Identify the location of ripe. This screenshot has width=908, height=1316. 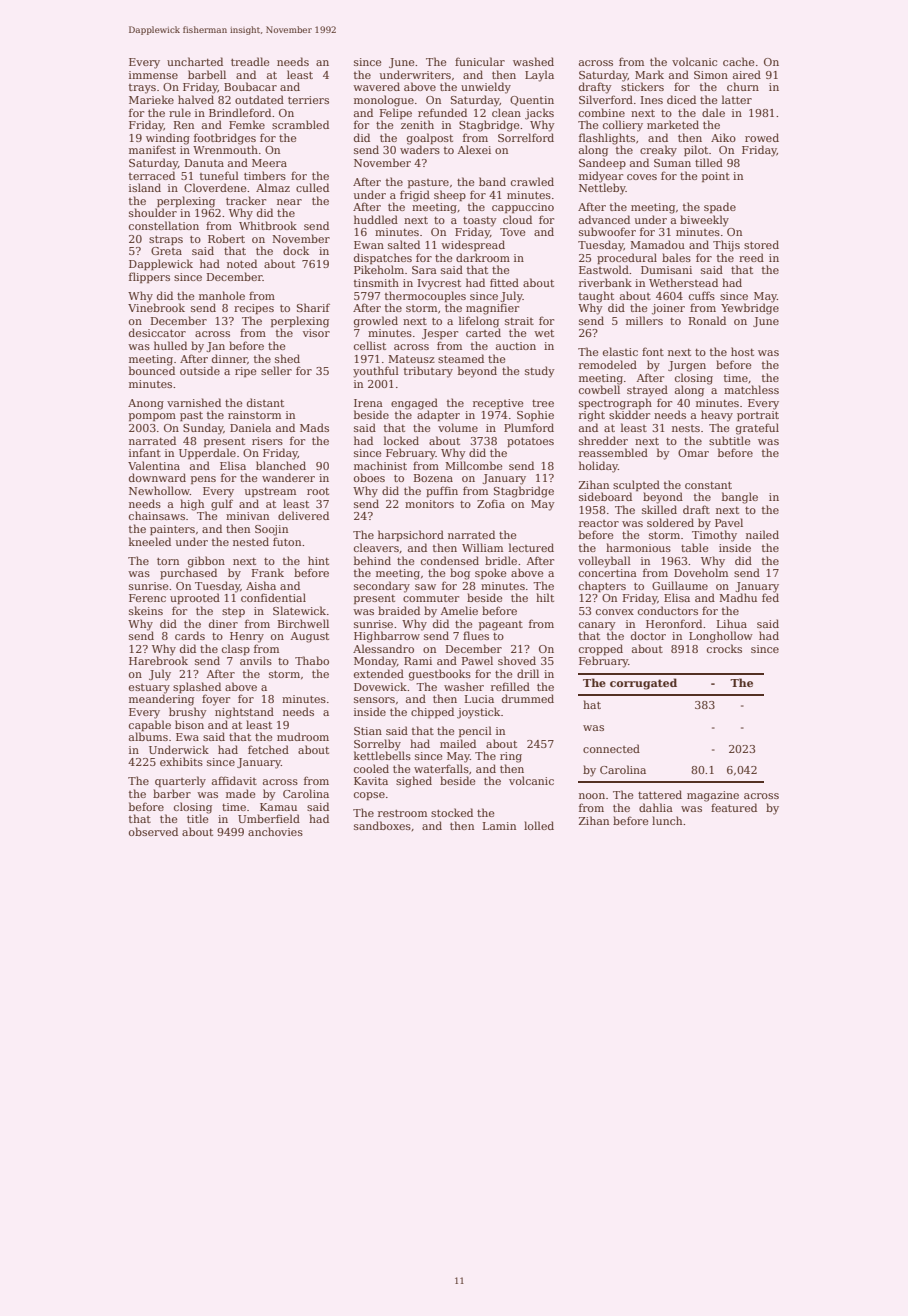
(245, 372).
